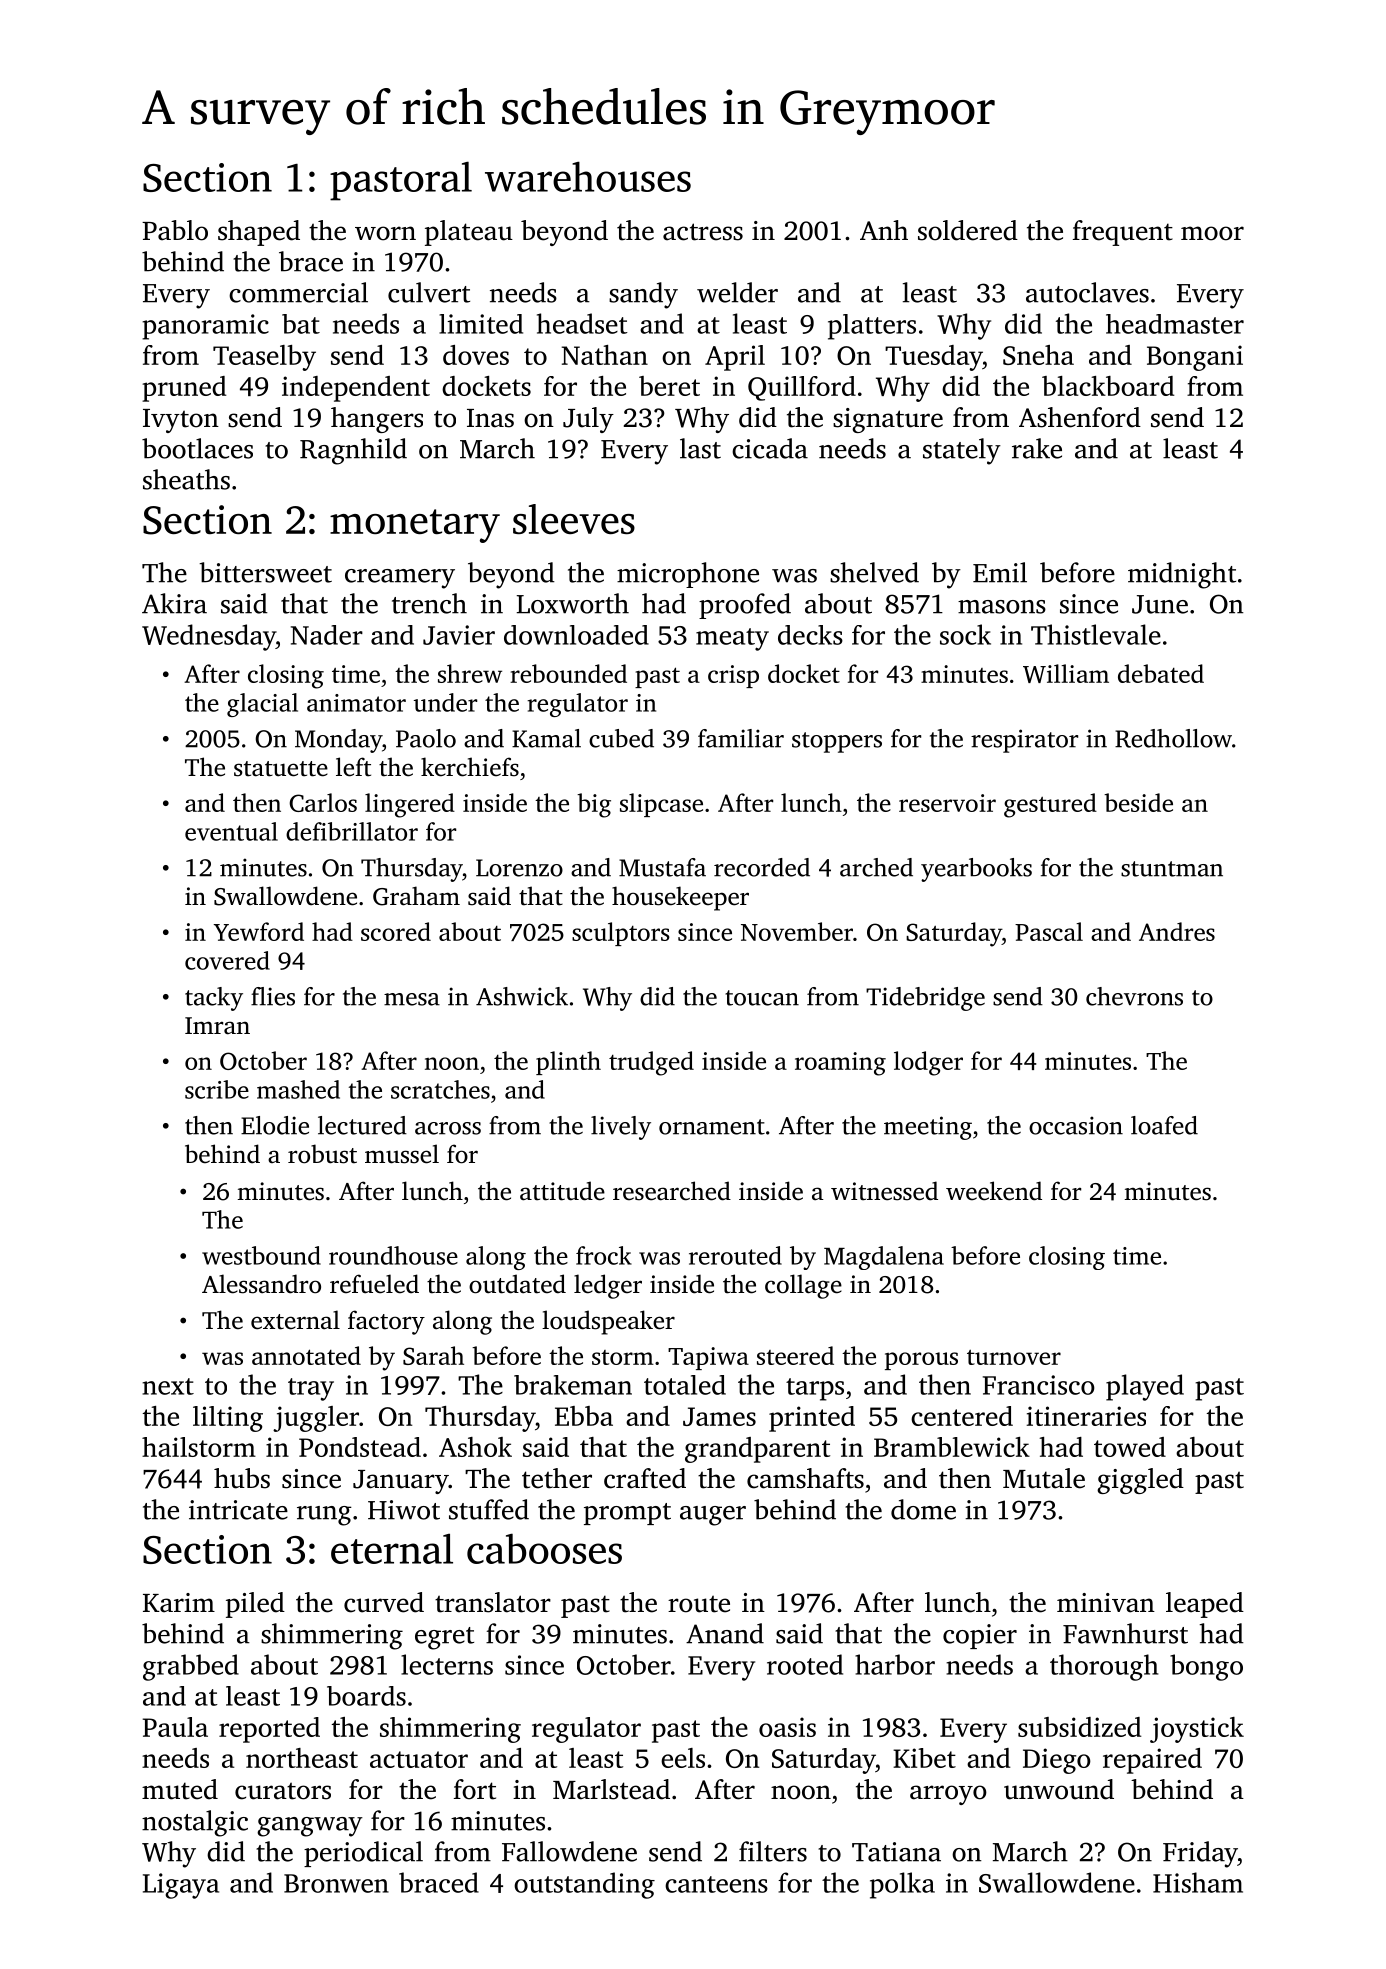 The width and height of the image is (1386, 1969). Describe the element at coordinates (412, 999) in the image. I see `mesa` at that location.
